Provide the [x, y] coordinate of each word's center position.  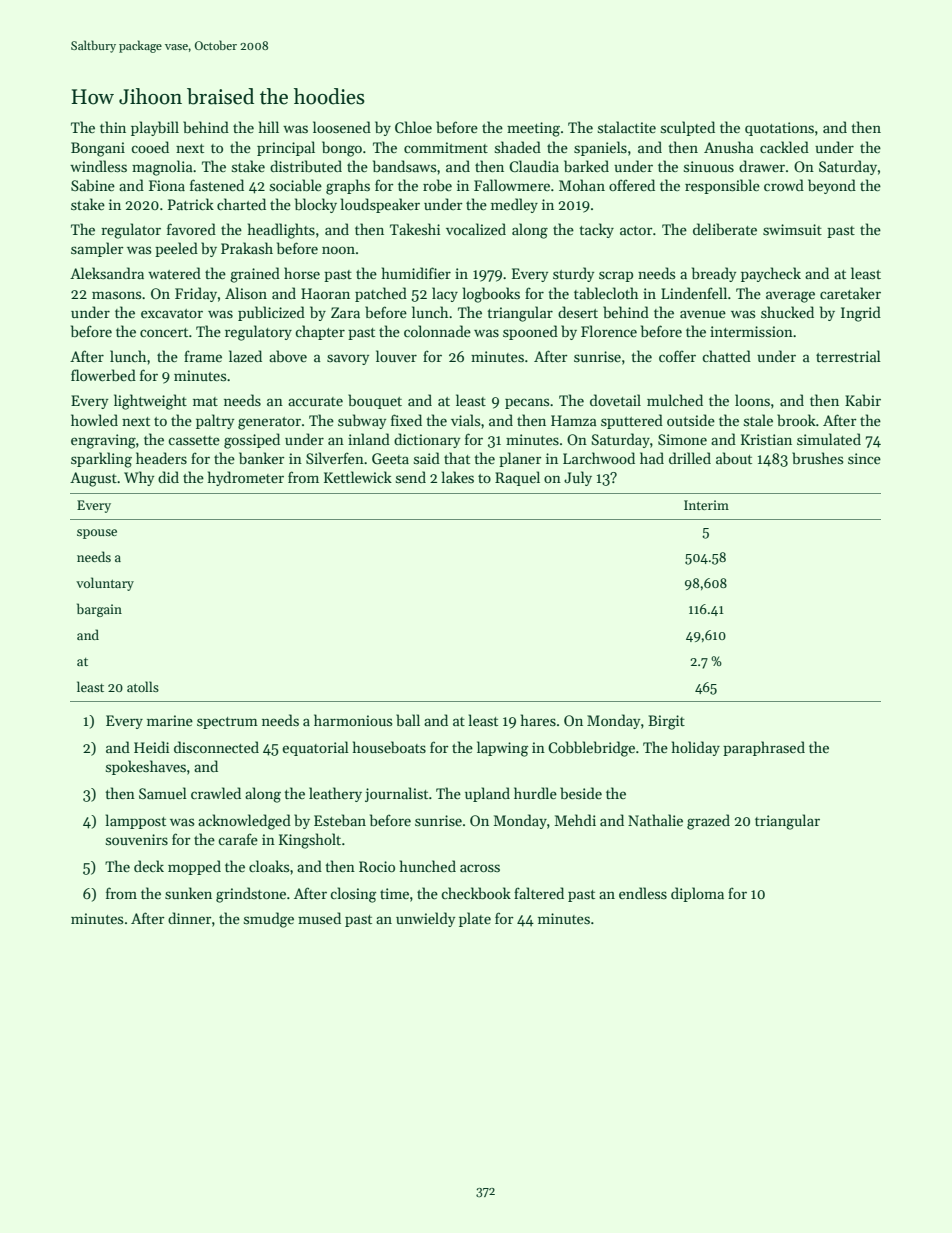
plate [475, 919]
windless [98, 166]
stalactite [627, 127]
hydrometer [246, 478]
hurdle [535, 793]
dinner [190, 918]
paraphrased [764, 748]
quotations [779, 129]
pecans [527, 403]
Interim [706, 505]
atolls [143, 686]
